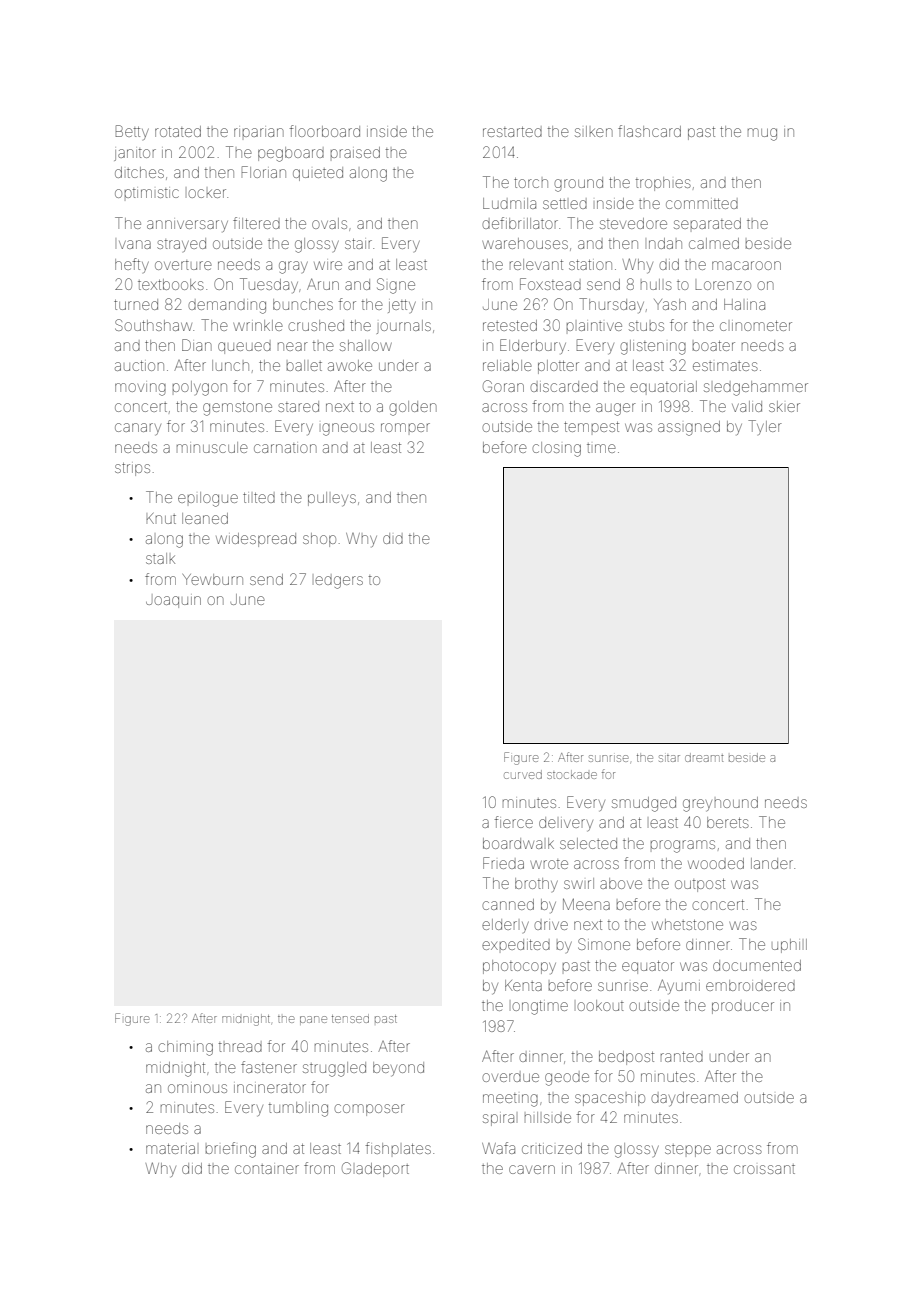 The width and height of the screenshot is (924, 1314). I want to click on croissant, so click(764, 1169).
